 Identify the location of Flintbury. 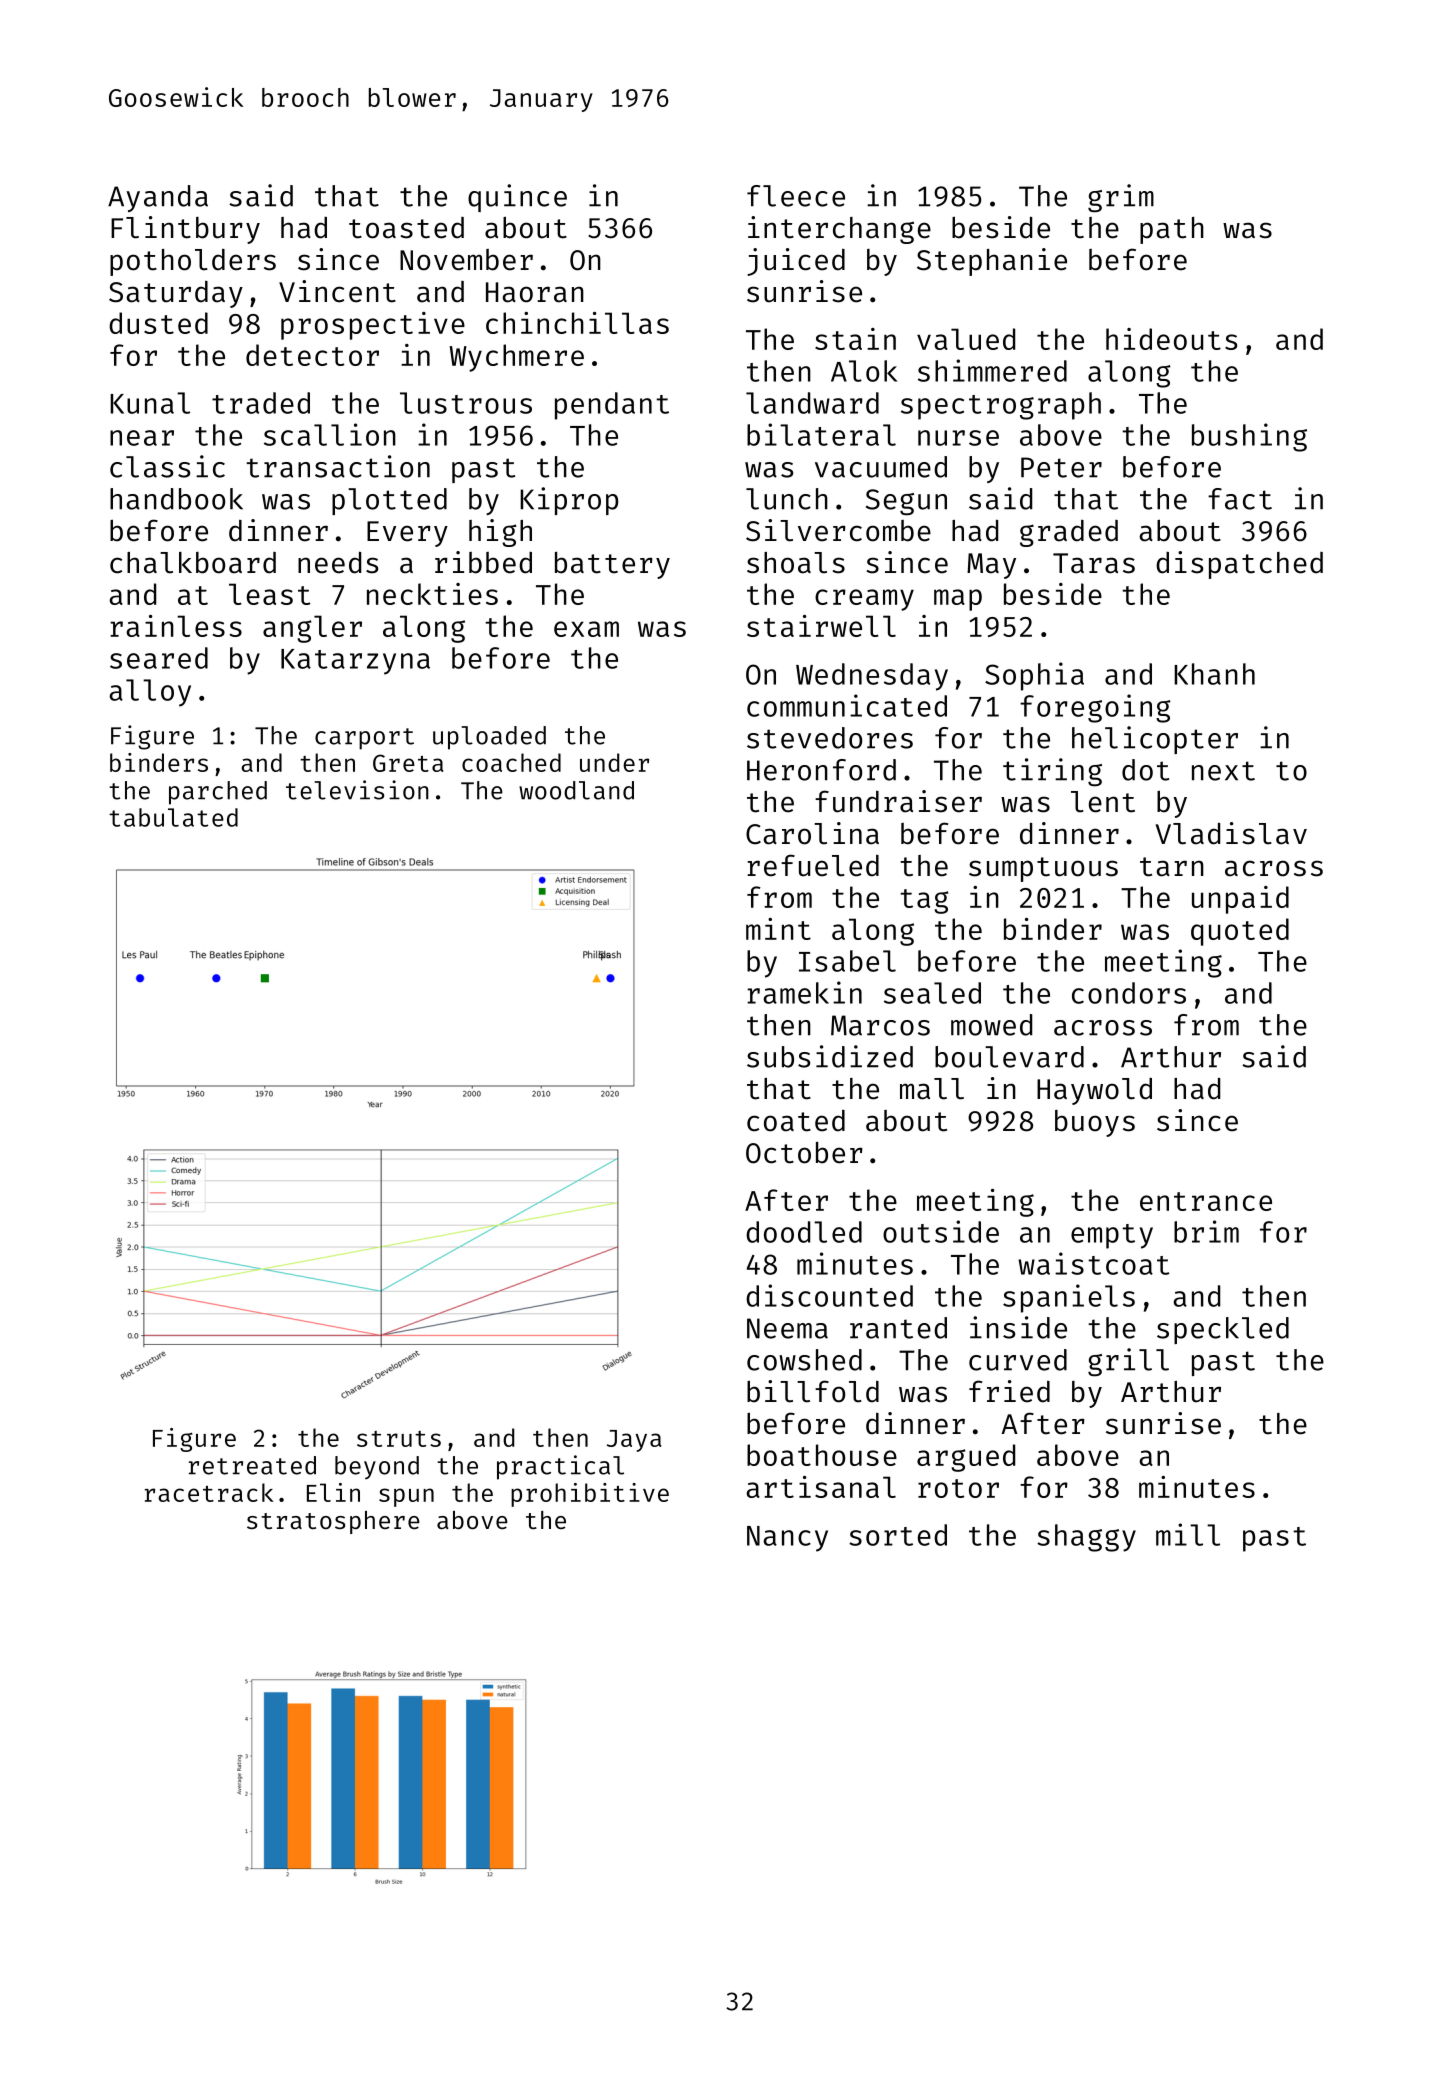
(185, 230).
